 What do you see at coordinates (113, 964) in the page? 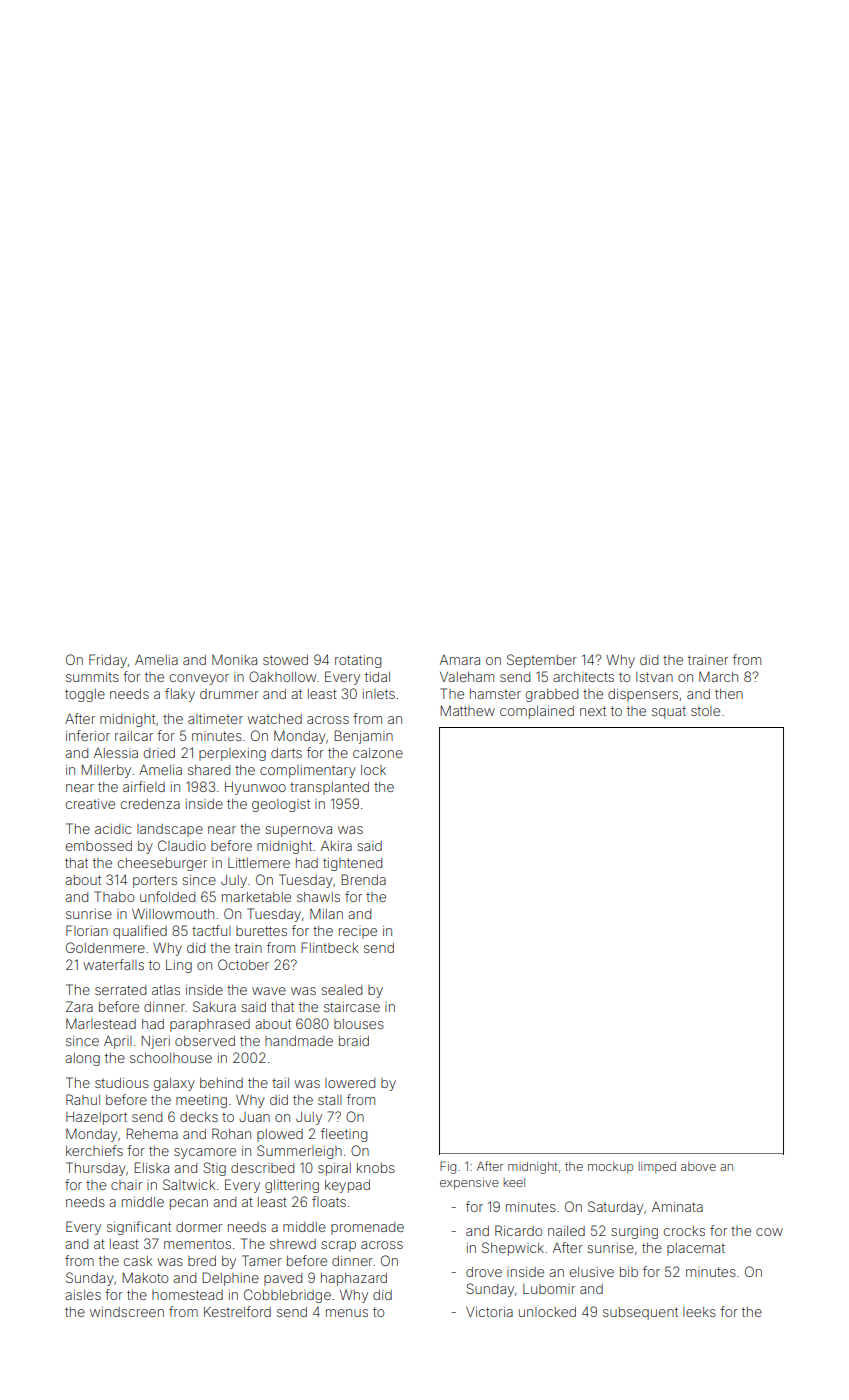
I see `waterfalls` at bounding box center [113, 964].
